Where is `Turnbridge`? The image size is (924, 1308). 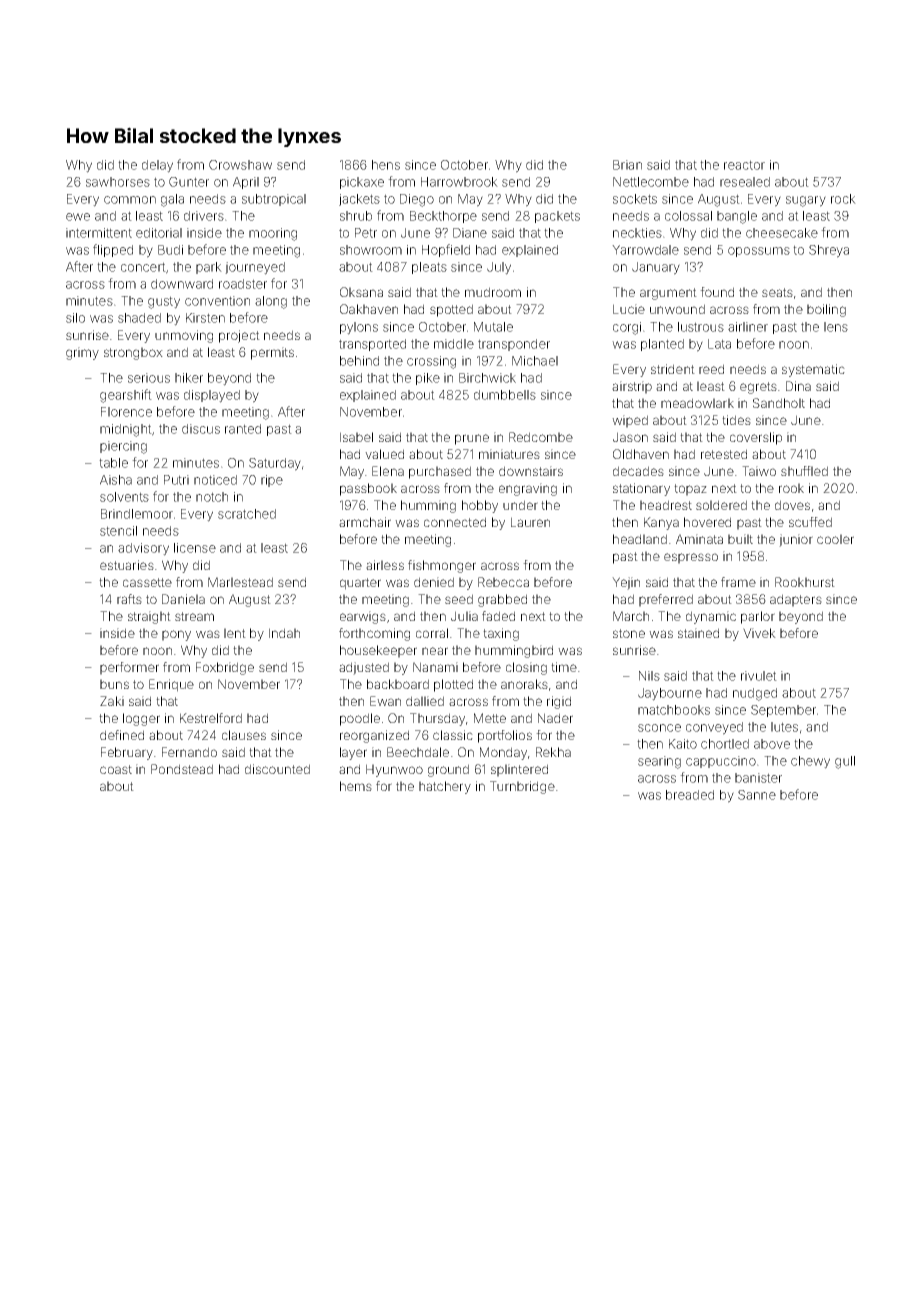
Turnbridge is located at coordinates (522, 787).
